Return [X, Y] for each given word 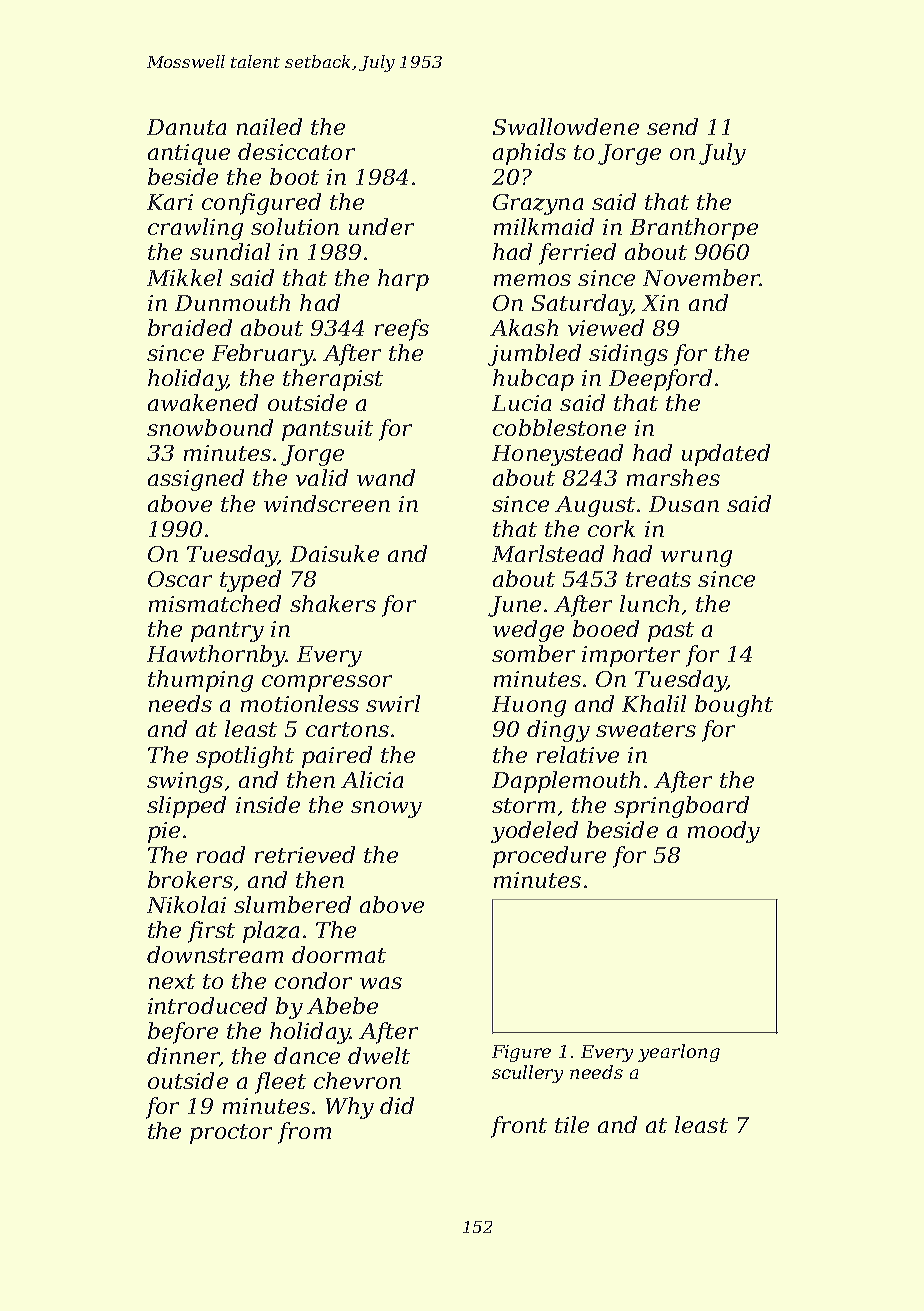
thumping [200, 681]
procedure [549, 857]
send [672, 126]
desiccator [296, 151]
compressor [327, 683]
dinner [183, 1055]
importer [631, 656]
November [701, 277]
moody [724, 832]
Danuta [186, 127]
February [262, 355]
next [172, 981]
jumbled [534, 355]
